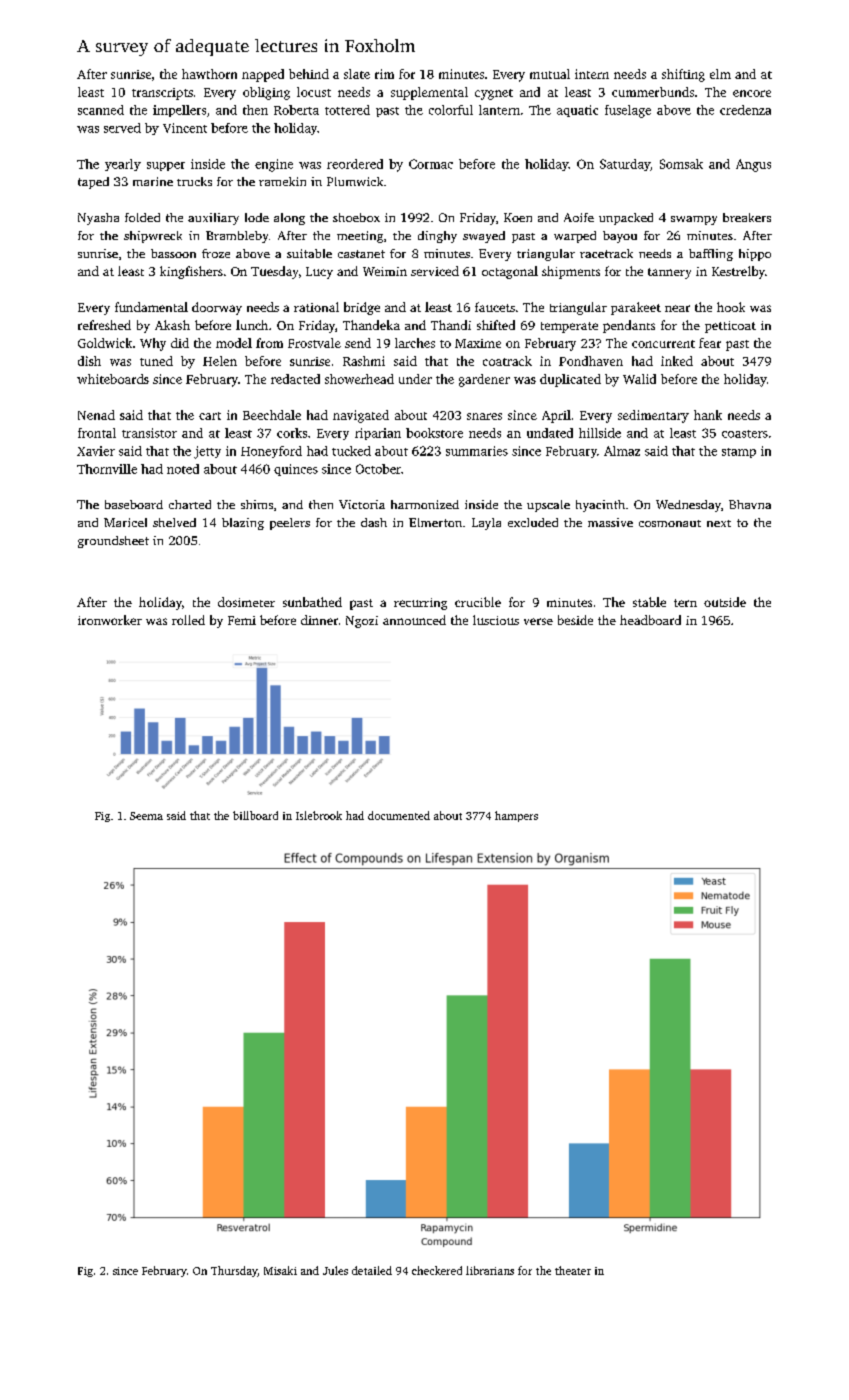  I want to click on checkered, so click(437, 1270).
